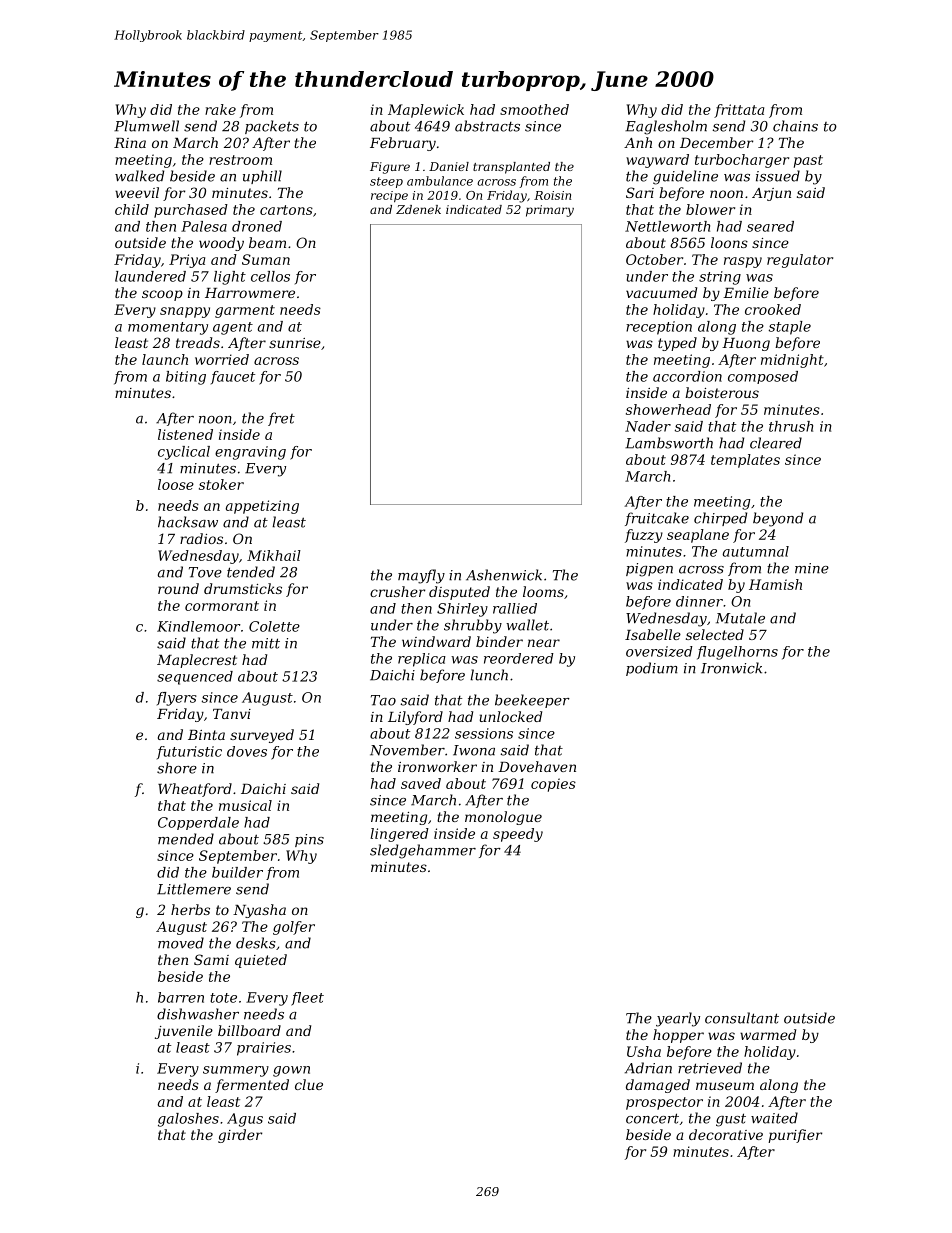  Describe the element at coordinates (281, 419) in the document. I see `fret` at that location.
